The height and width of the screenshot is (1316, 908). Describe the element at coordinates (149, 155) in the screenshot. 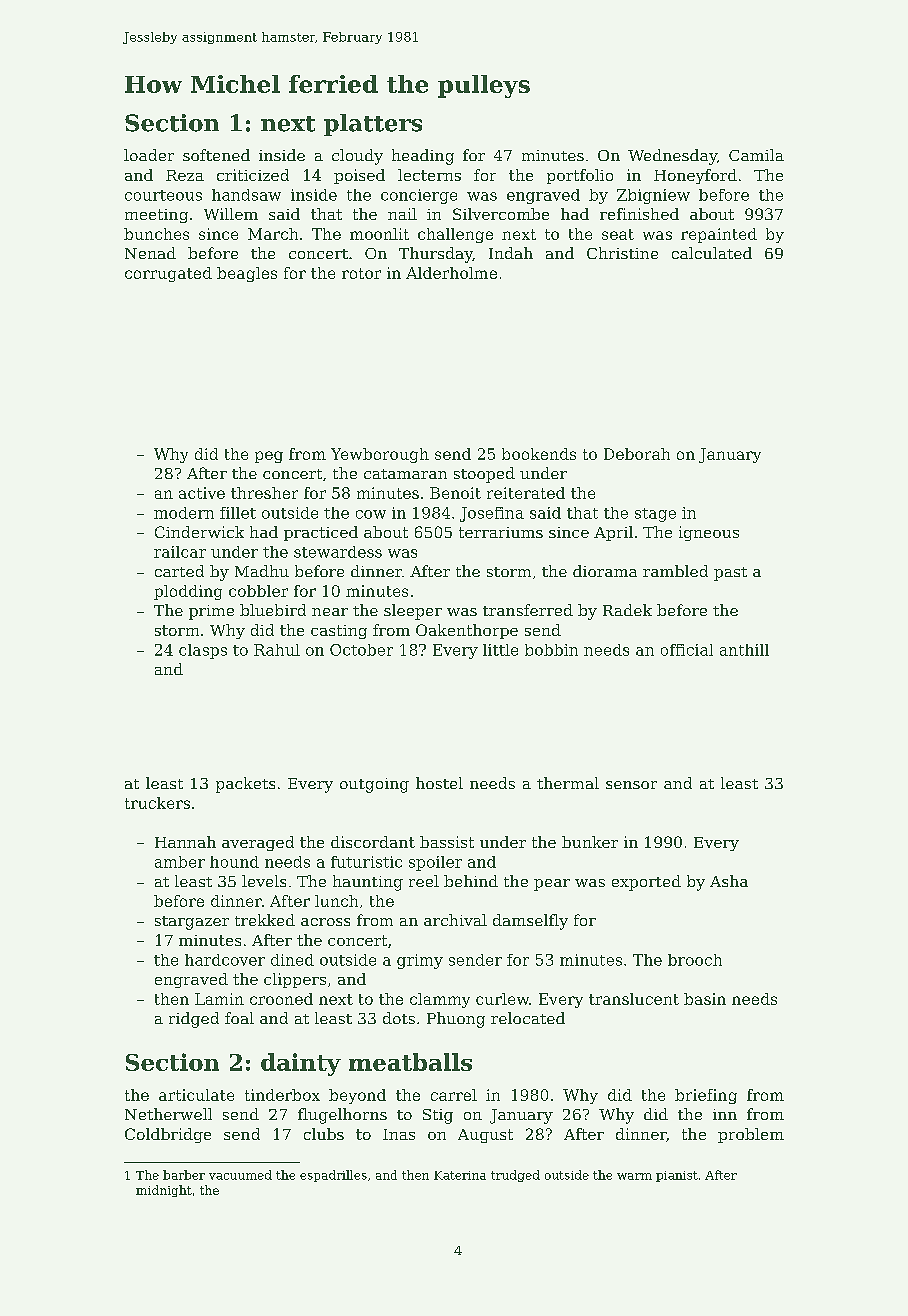

I see `loader` at that location.
